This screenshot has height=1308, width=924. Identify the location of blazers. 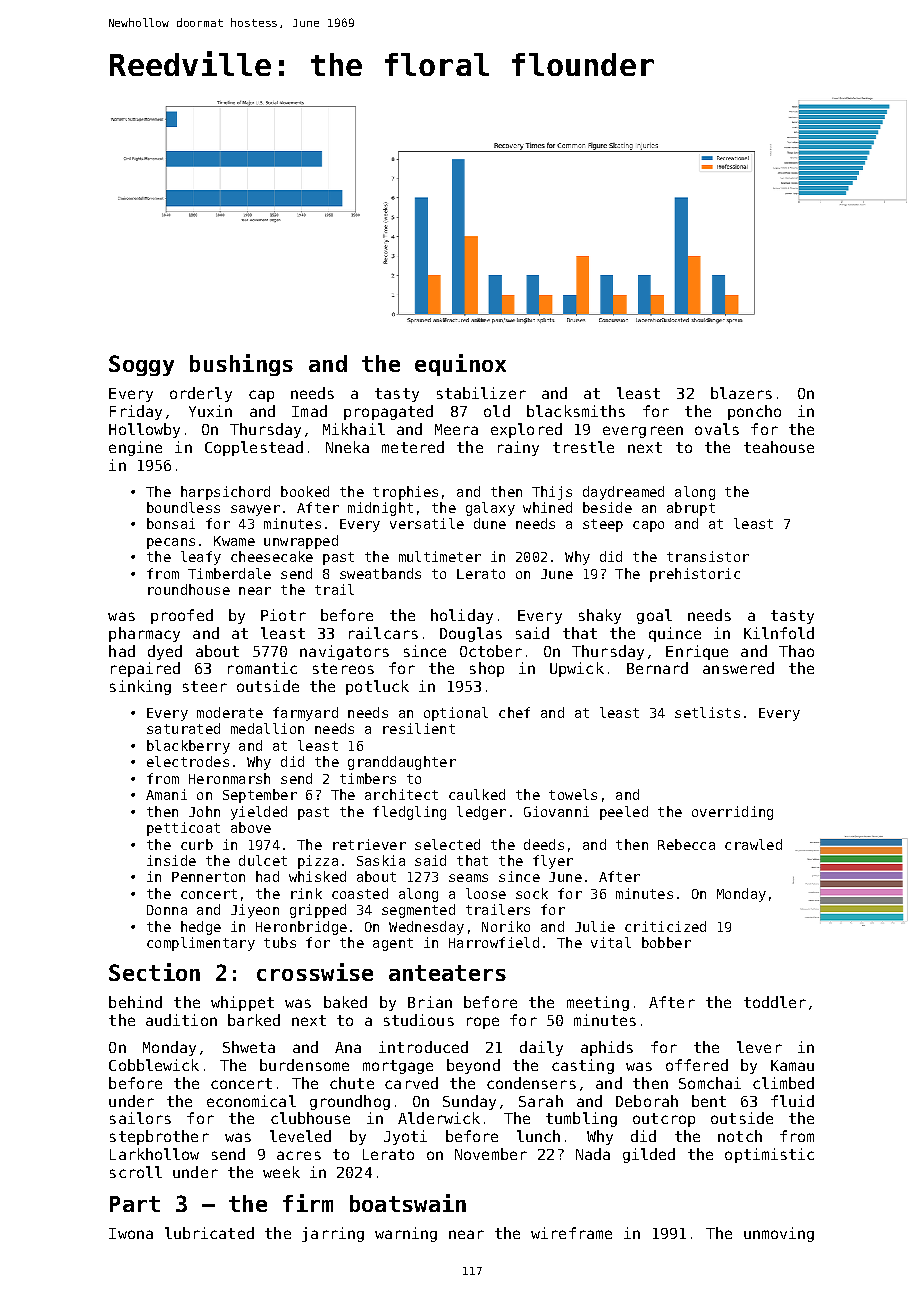
(741, 393).
